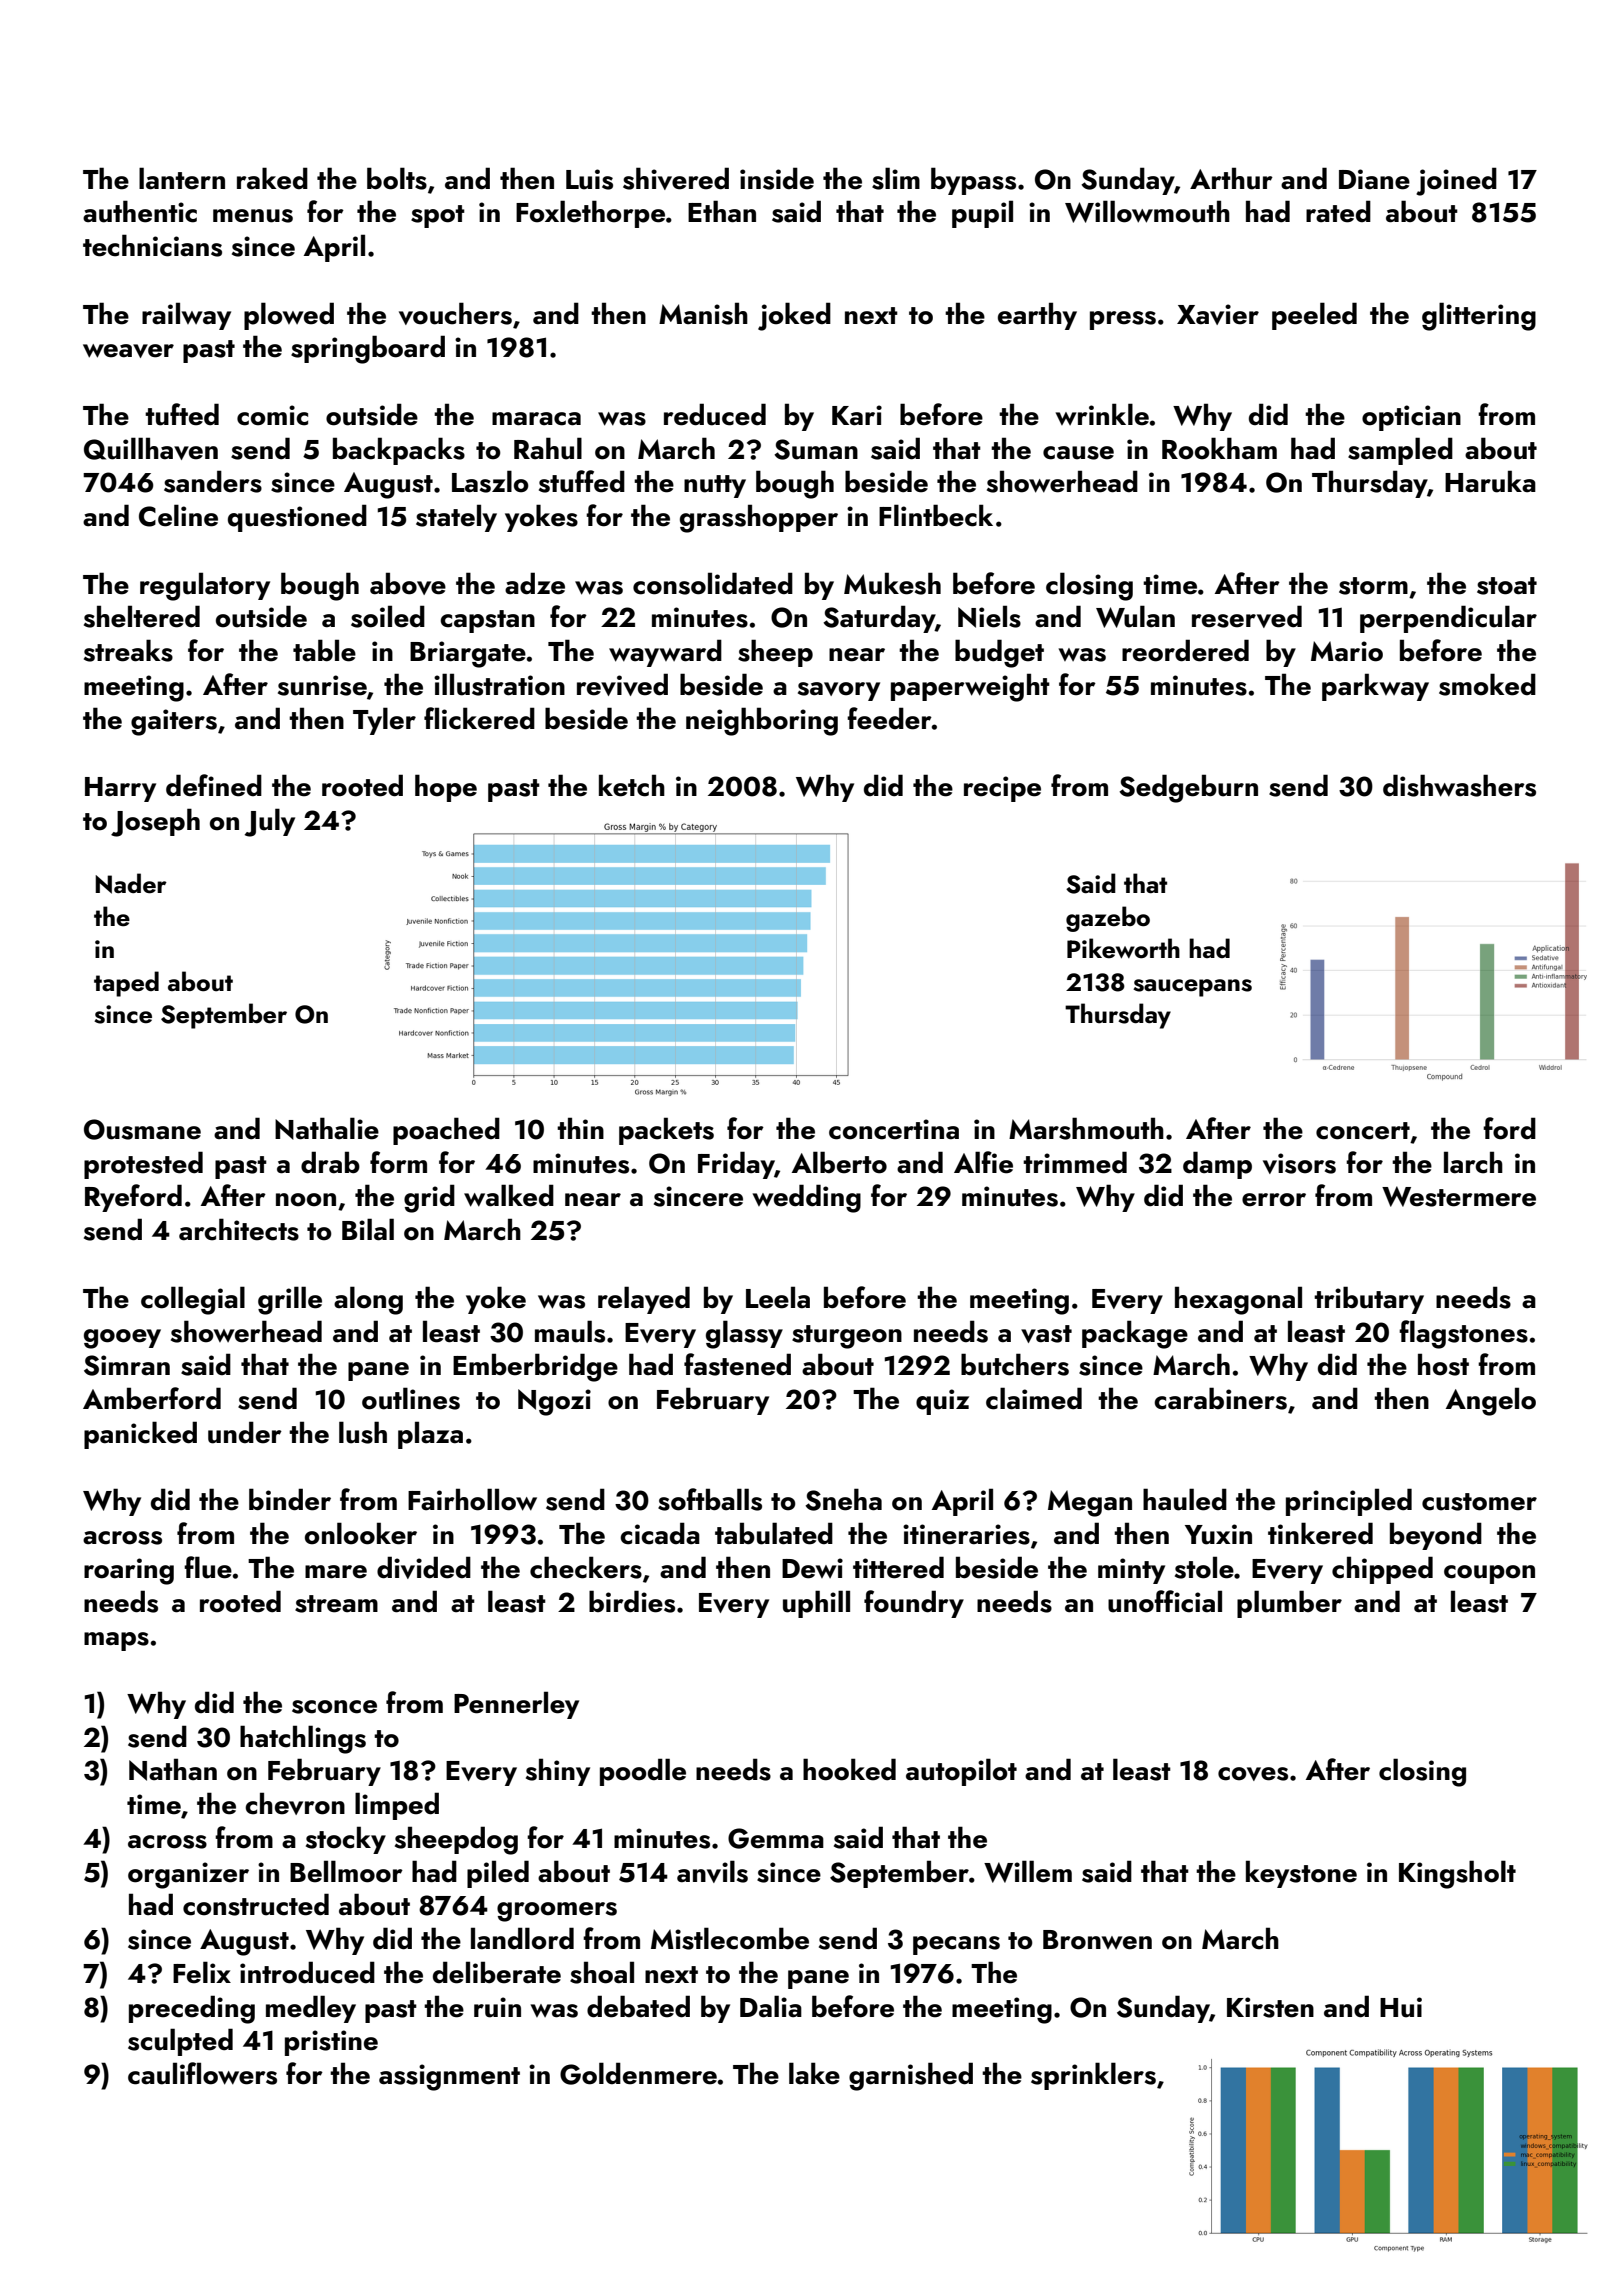 This page has height=2292, width=1620. I want to click on technicians, so click(152, 245).
